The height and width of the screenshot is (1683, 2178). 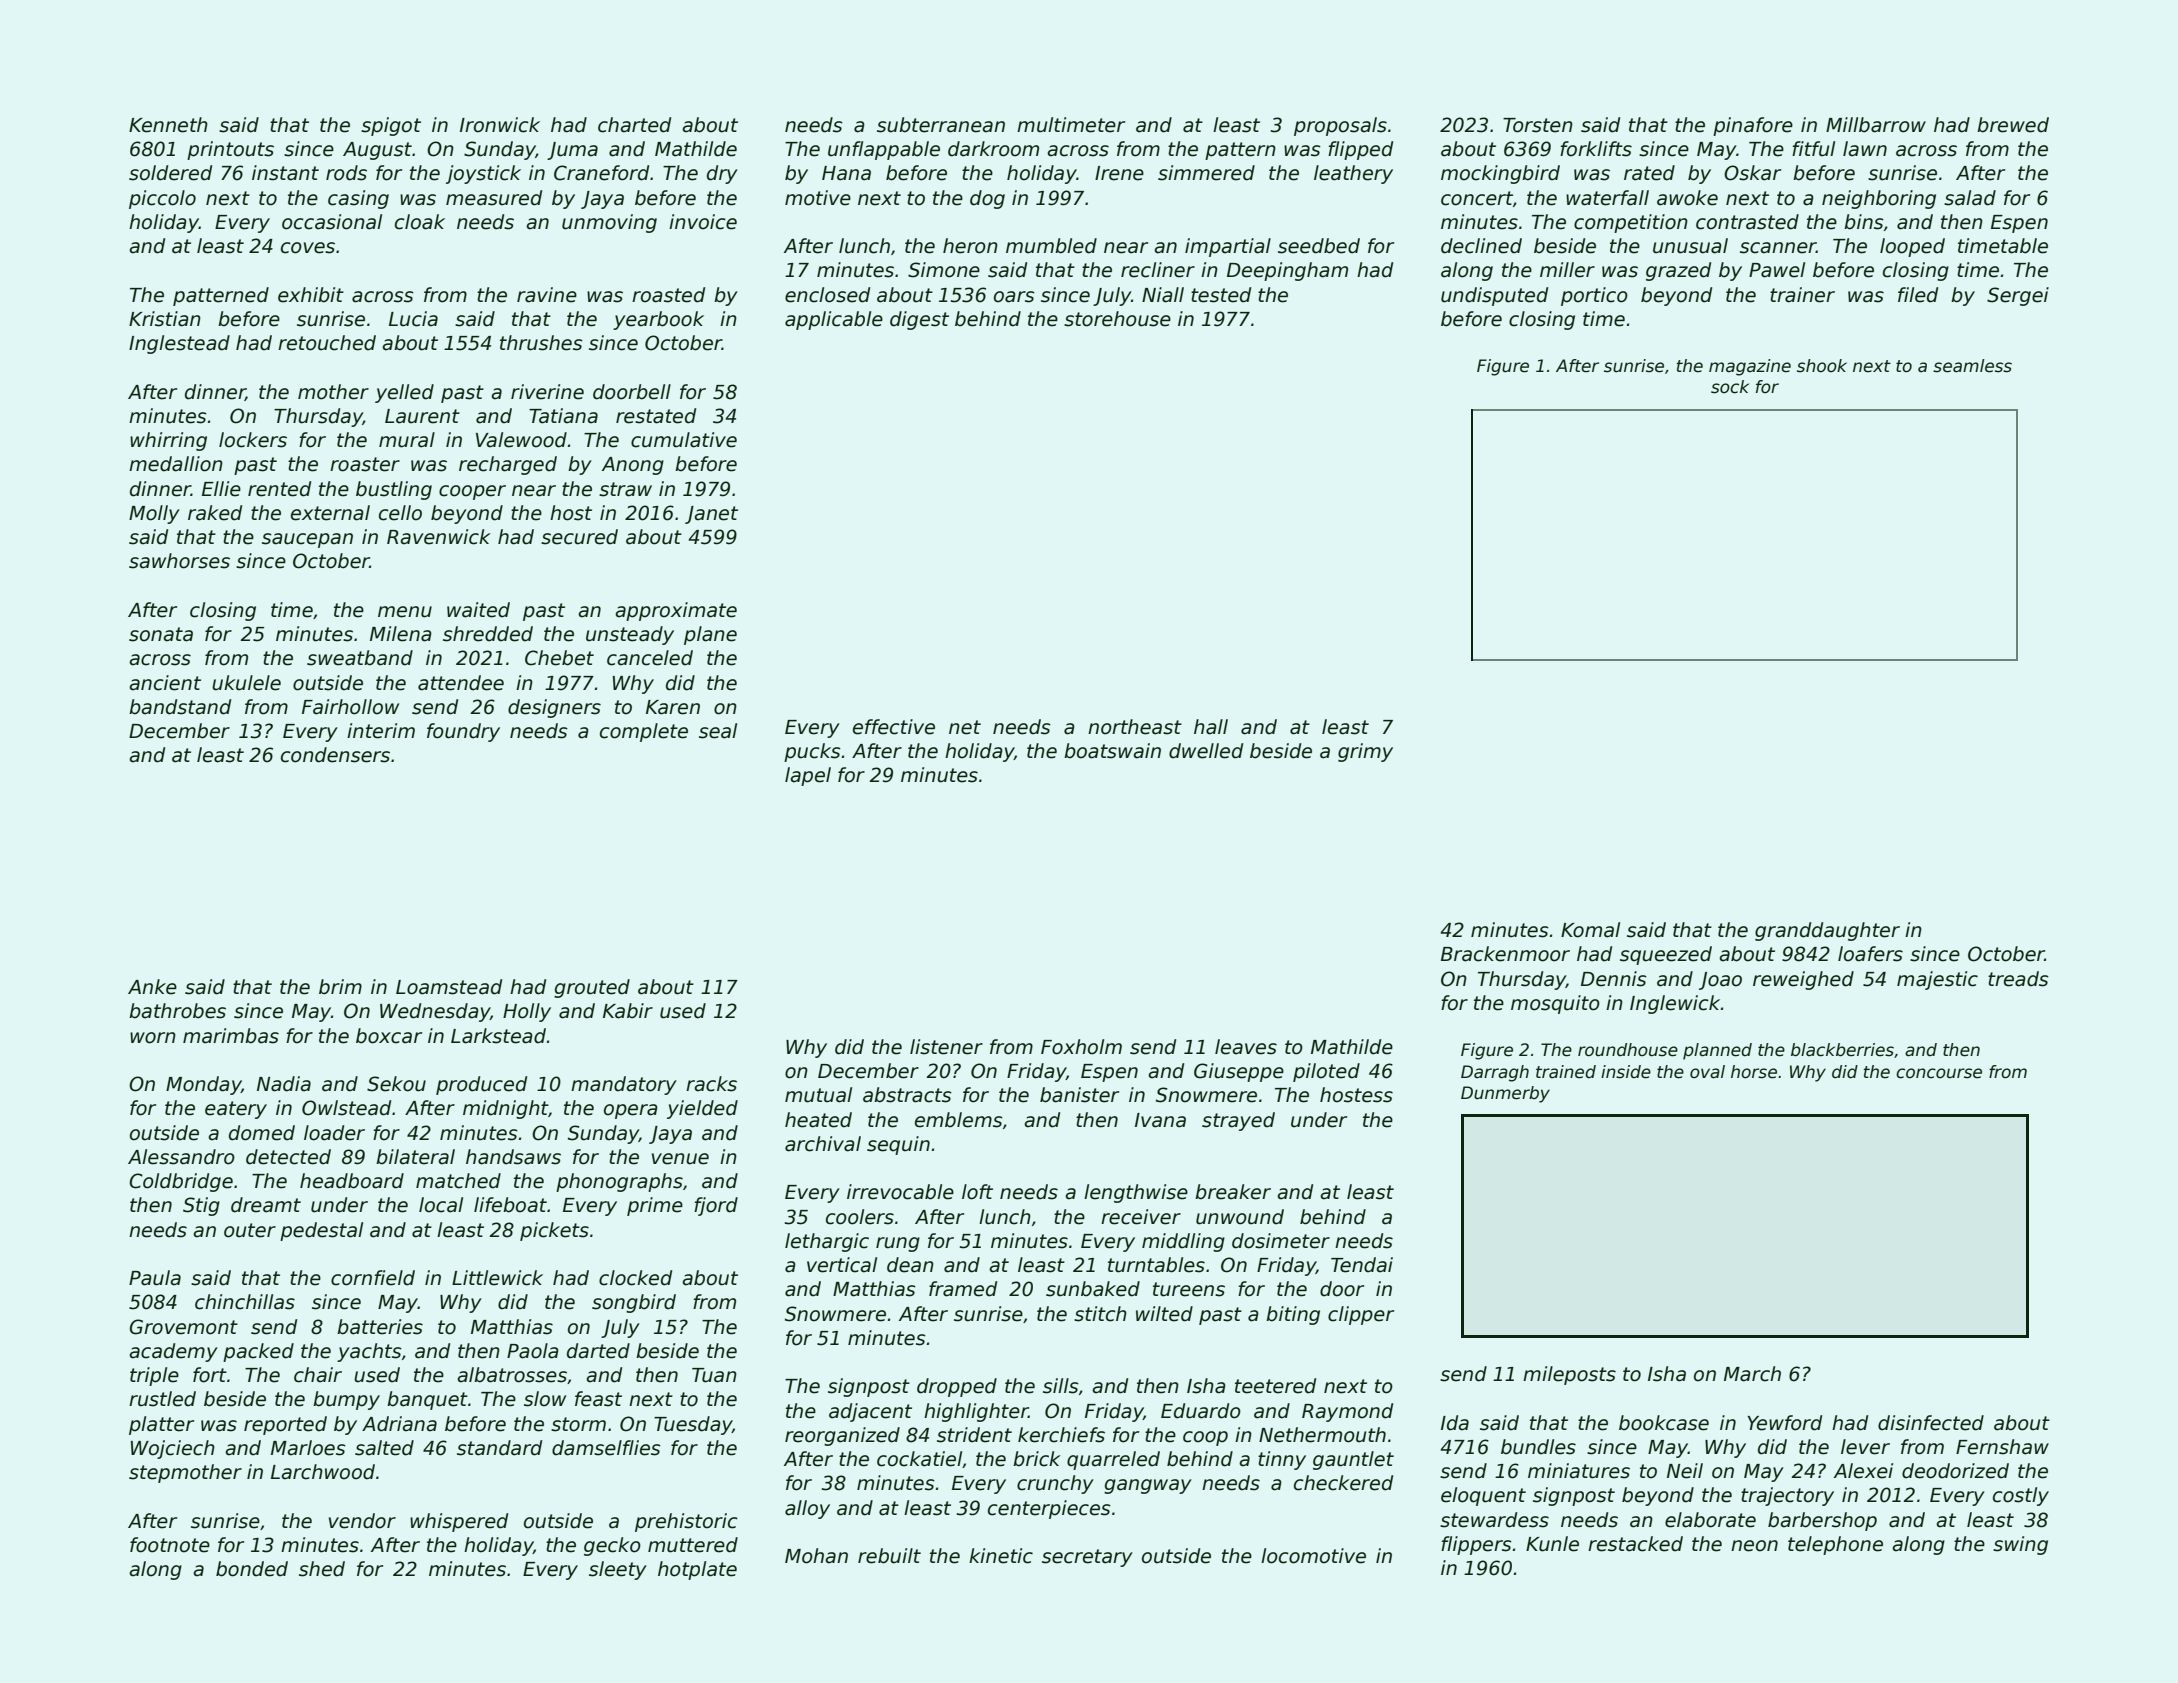 What do you see at coordinates (2020, 1545) in the screenshot?
I see `swing` at bounding box center [2020, 1545].
